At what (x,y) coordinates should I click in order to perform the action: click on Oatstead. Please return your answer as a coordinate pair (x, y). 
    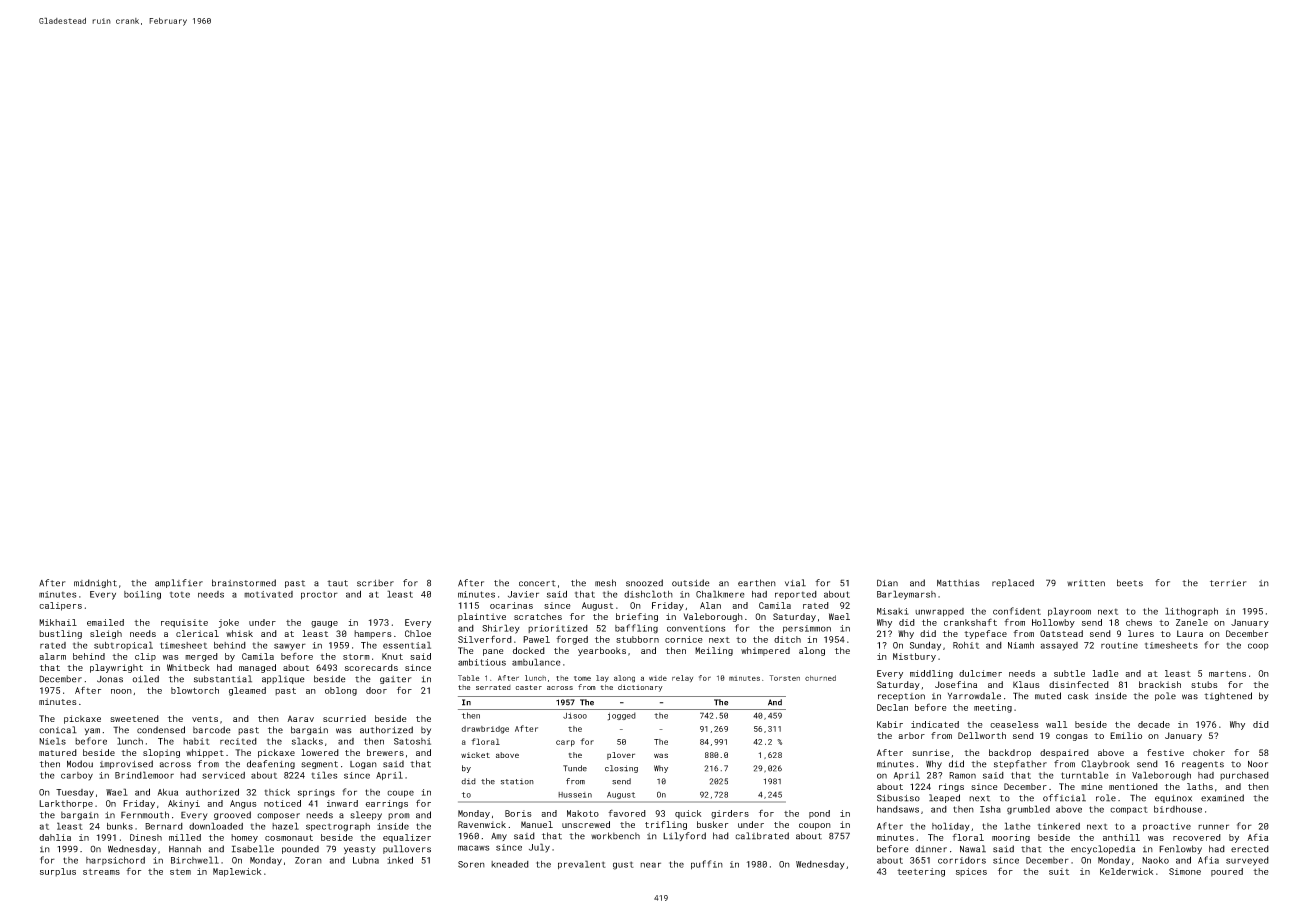
    Looking at the image, I should click on (1061, 633).
